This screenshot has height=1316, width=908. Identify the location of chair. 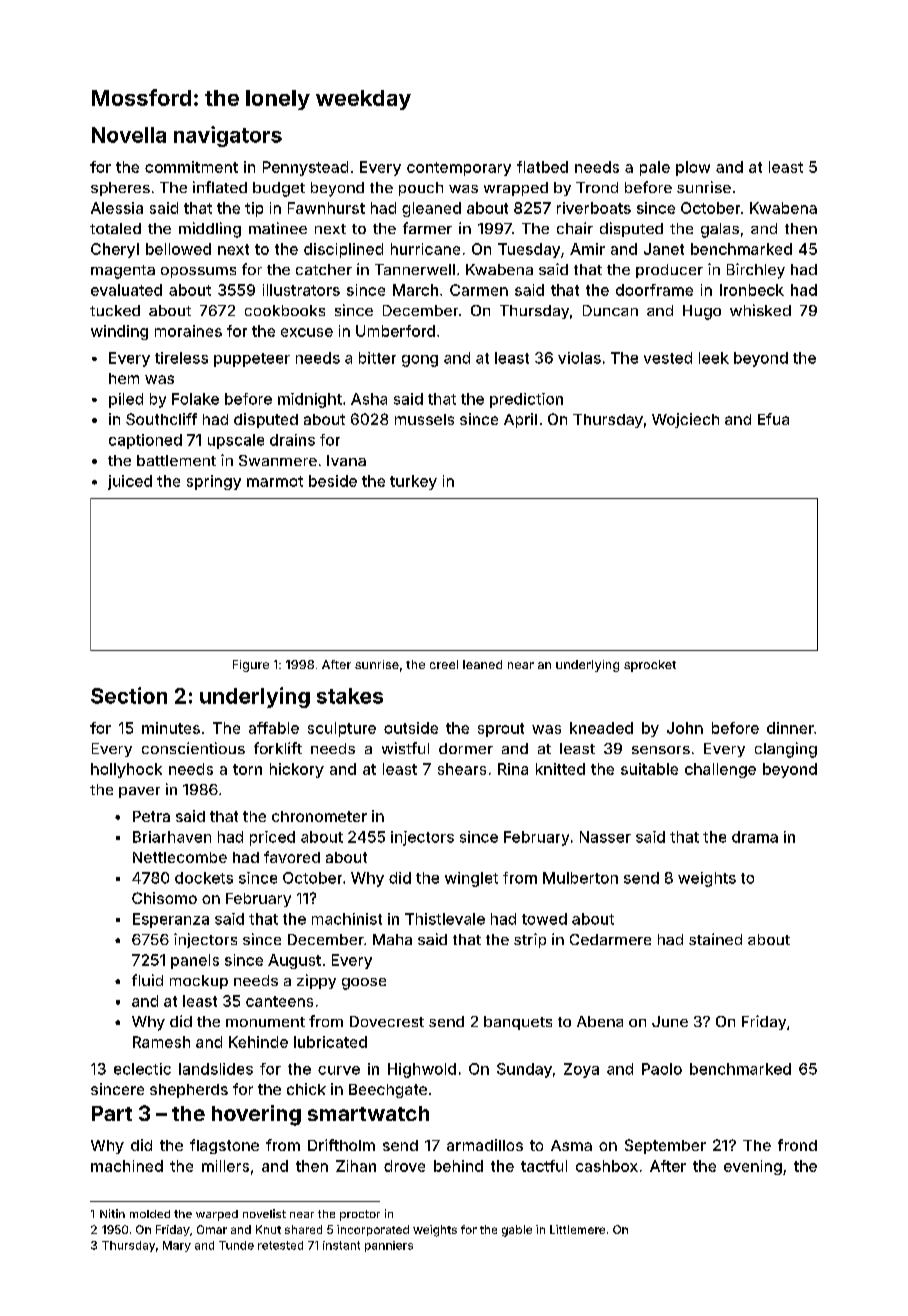
(575, 228).
